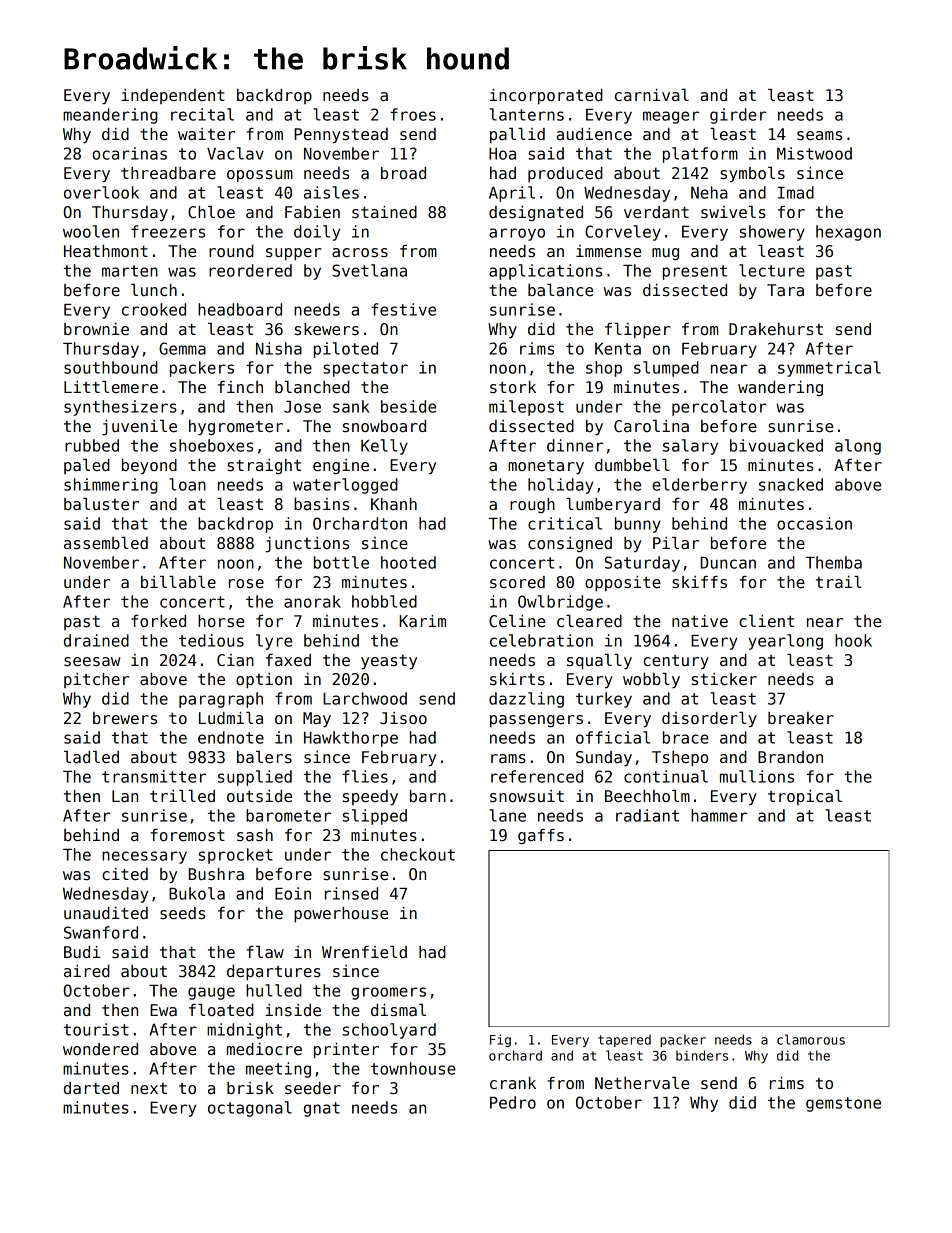 The height and width of the screenshot is (1233, 952). I want to click on clamorous, so click(811, 1039).
